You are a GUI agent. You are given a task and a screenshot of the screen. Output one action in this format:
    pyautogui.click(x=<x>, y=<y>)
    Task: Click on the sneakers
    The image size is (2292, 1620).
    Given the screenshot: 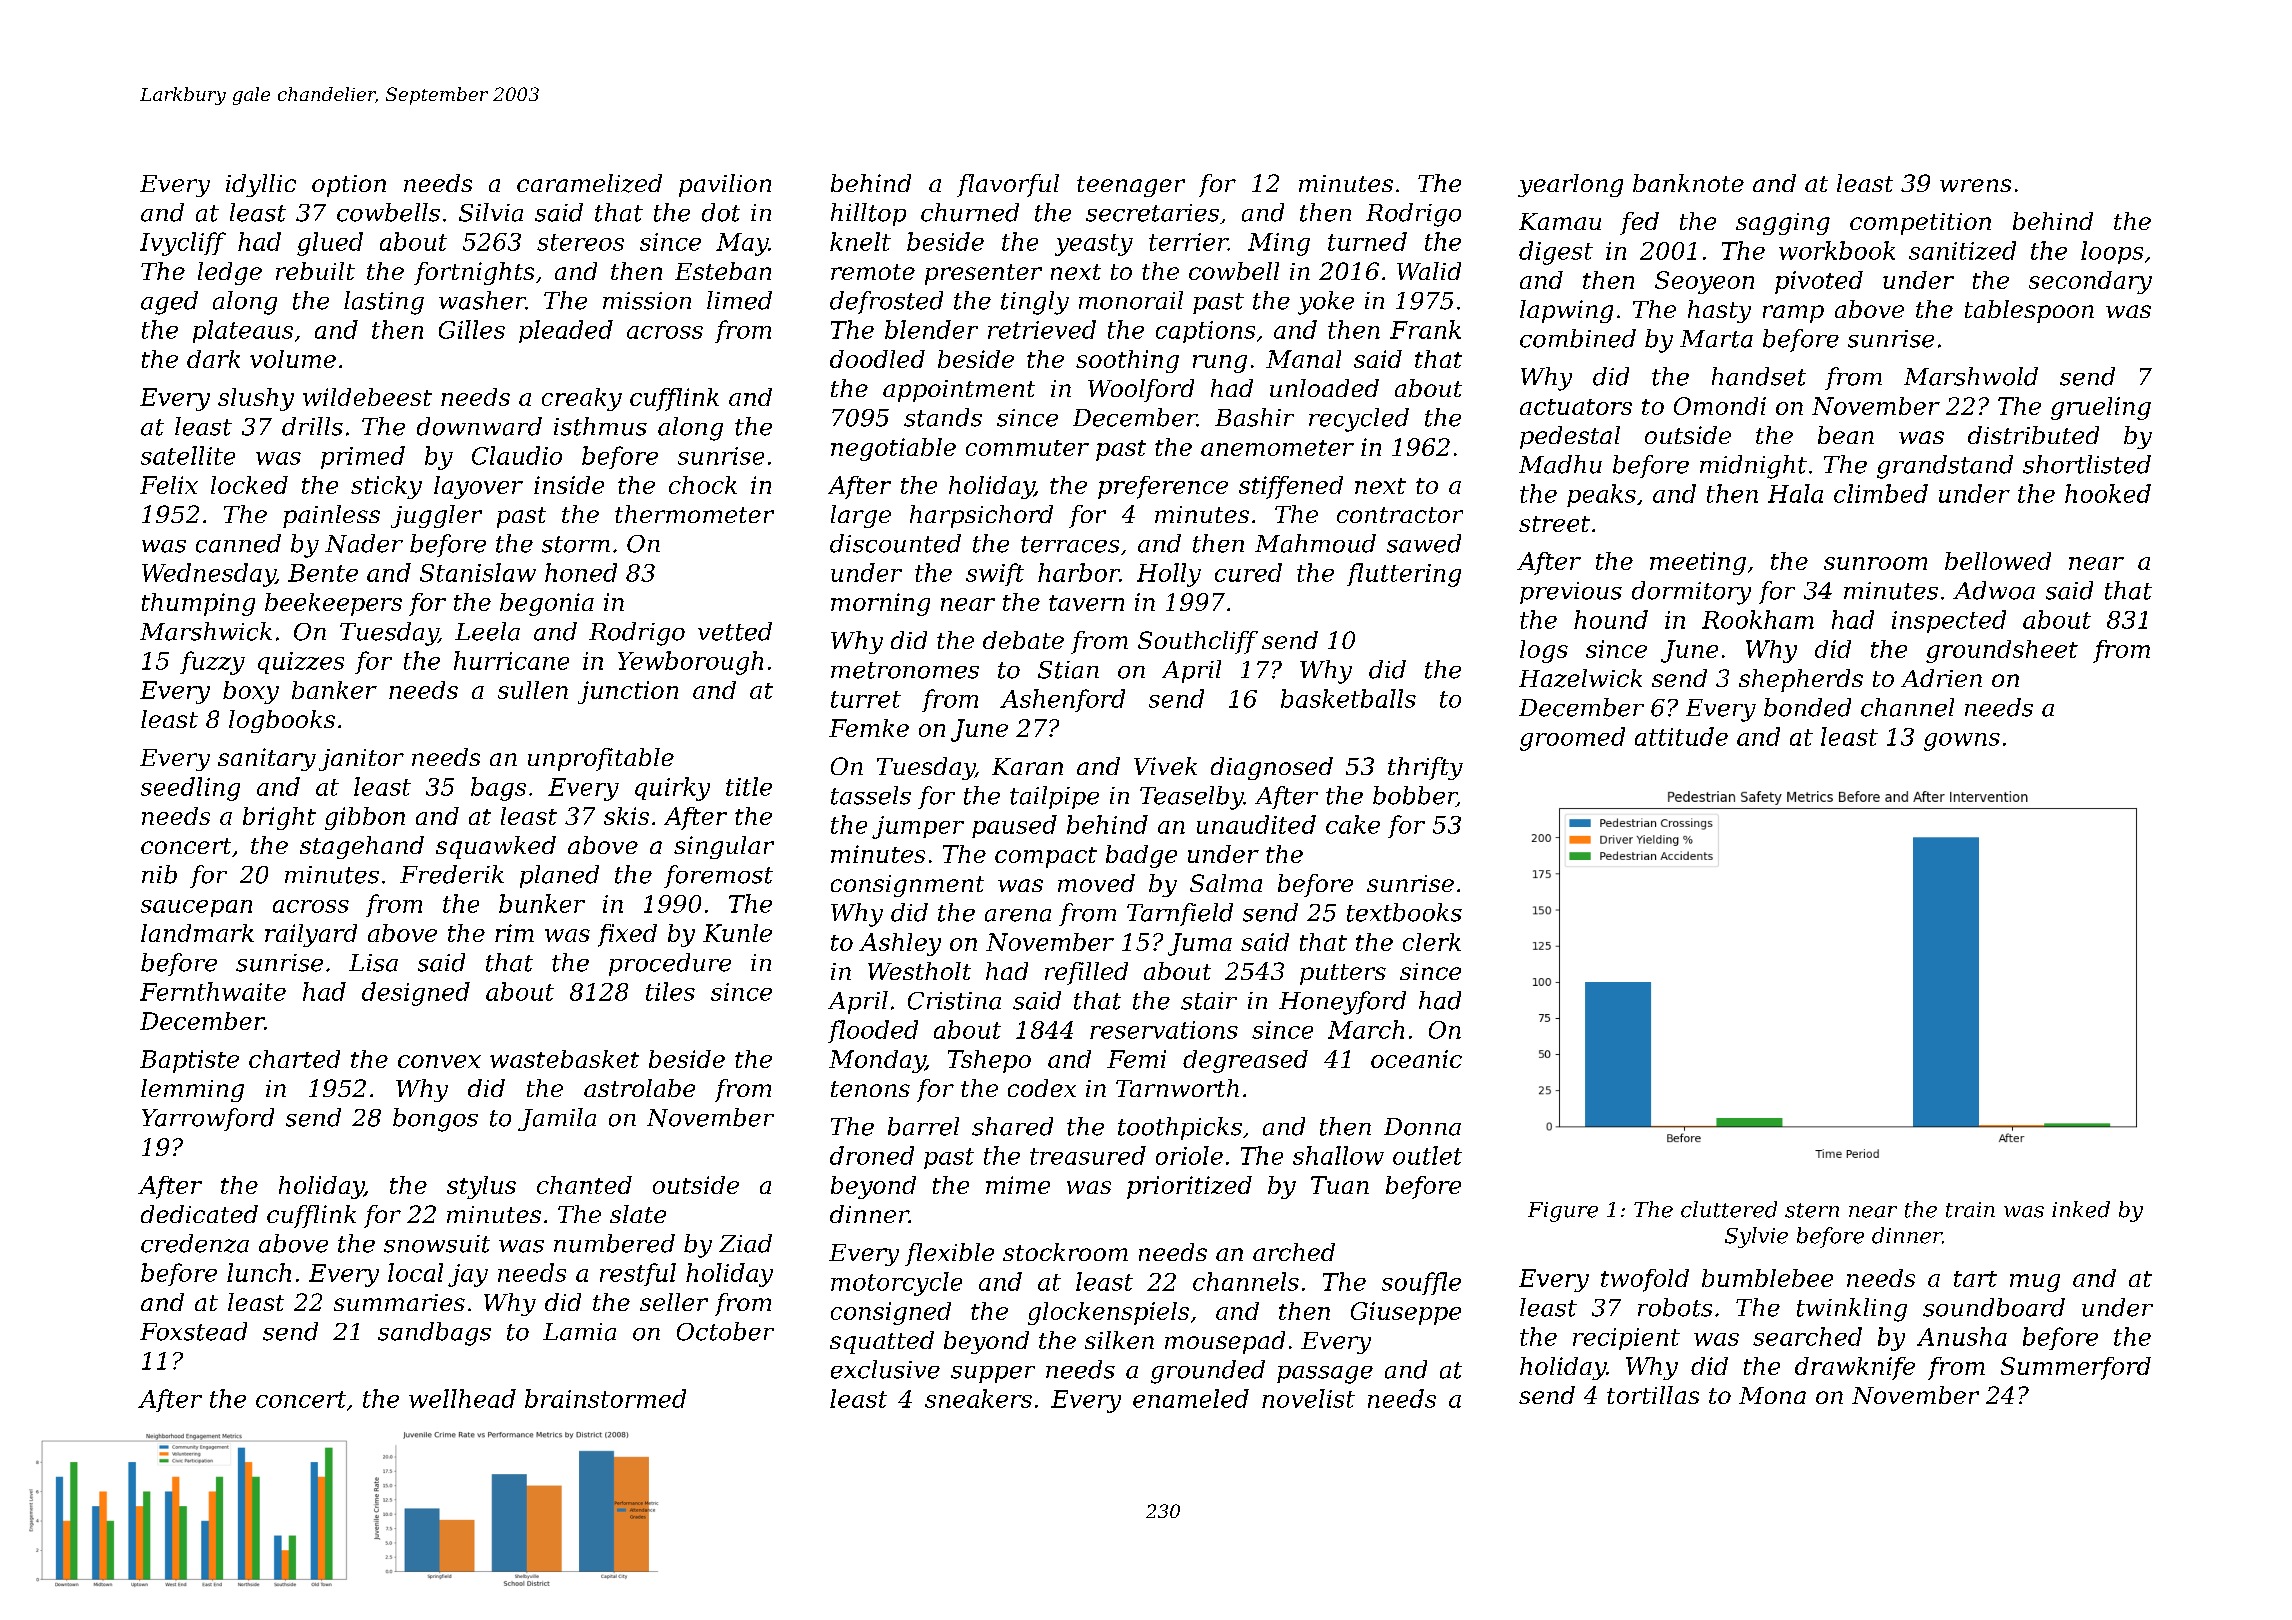 What is the action you would take?
    pyautogui.click(x=978, y=1398)
